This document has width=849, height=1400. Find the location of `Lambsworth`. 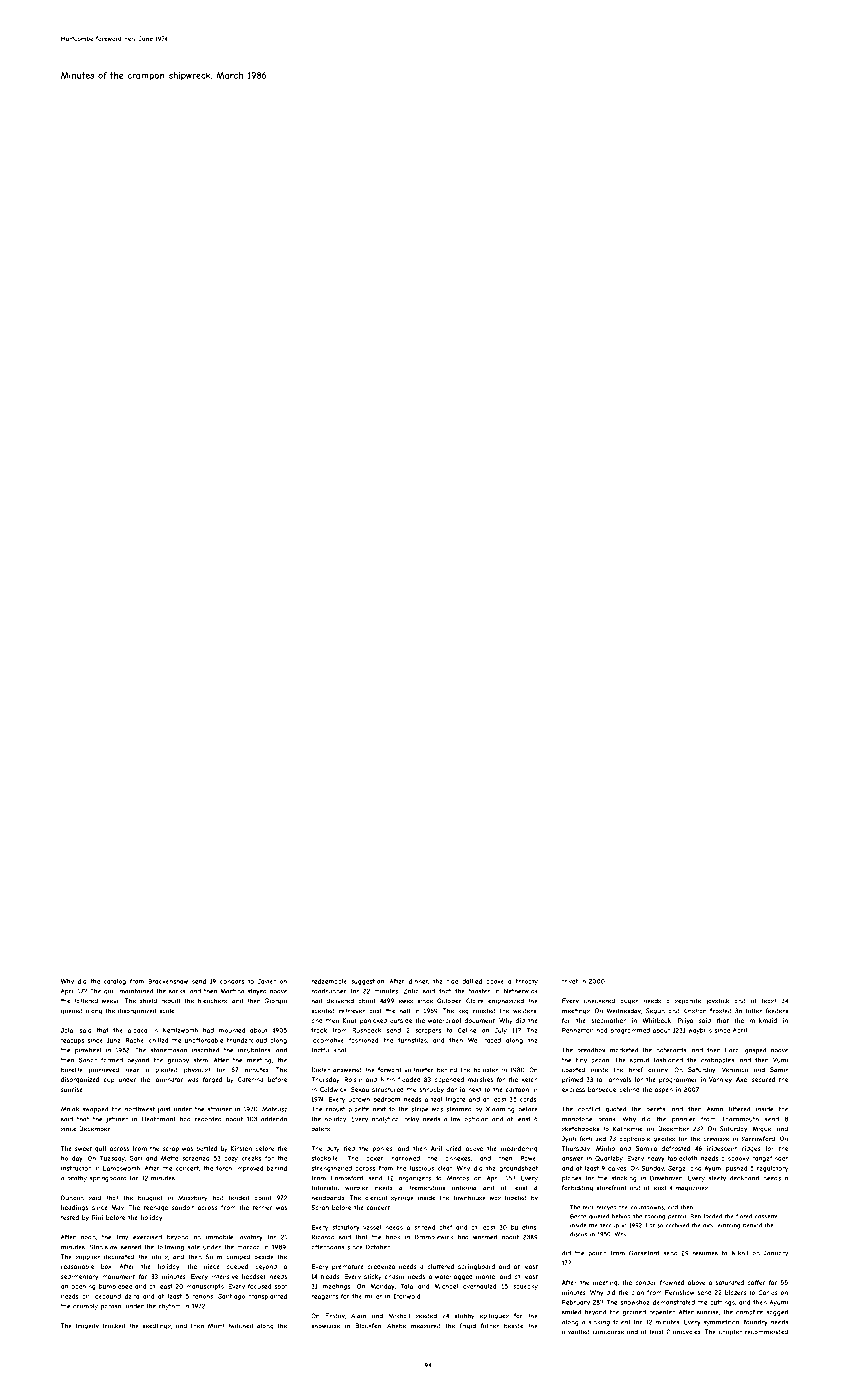

Lambsworth is located at coordinates (121, 1168).
